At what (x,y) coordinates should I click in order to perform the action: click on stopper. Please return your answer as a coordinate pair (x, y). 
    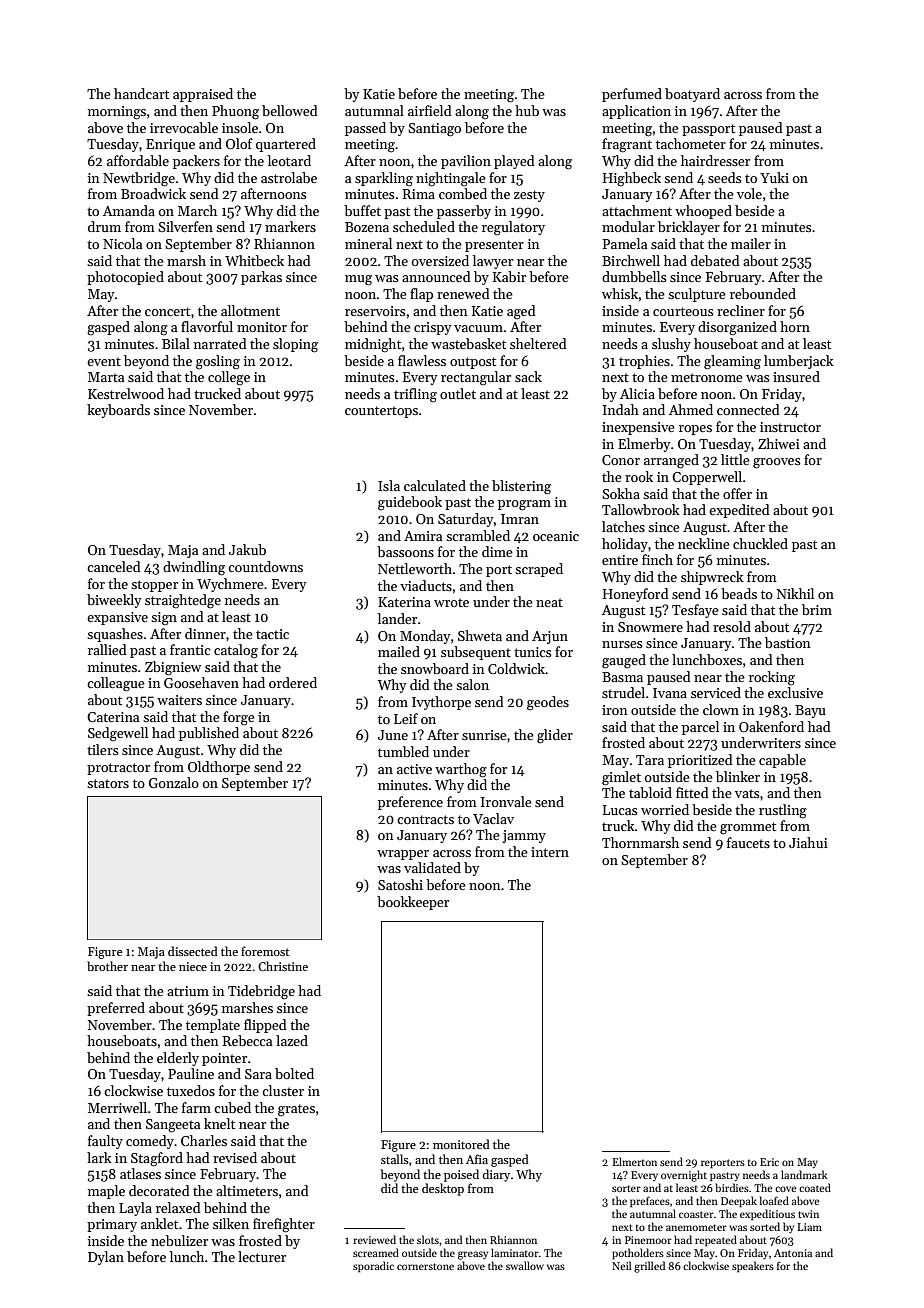
    Looking at the image, I should click on (154, 586).
